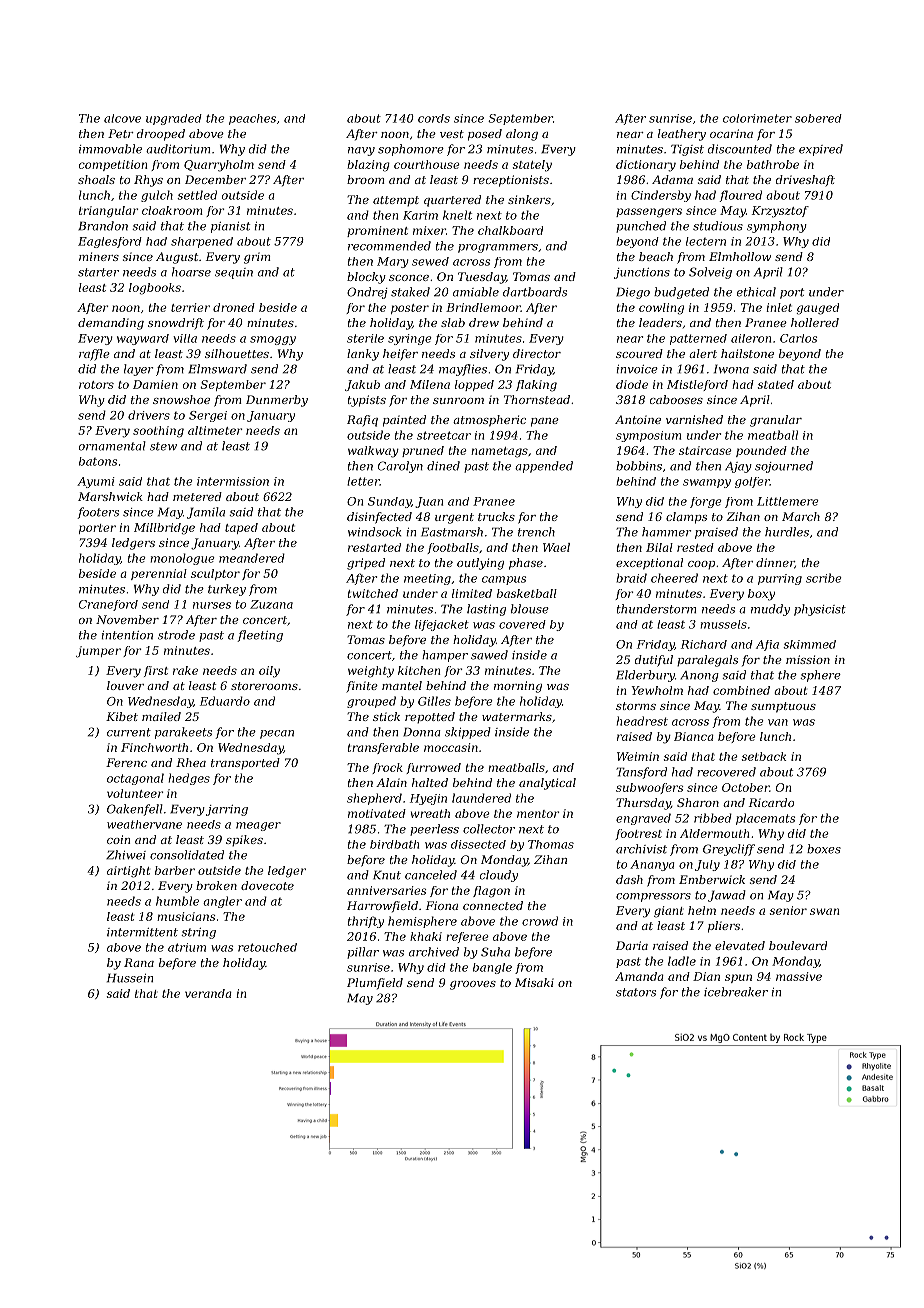 This screenshot has height=1308, width=924. Describe the element at coordinates (98, 652) in the screenshot. I see `jumper` at that location.
